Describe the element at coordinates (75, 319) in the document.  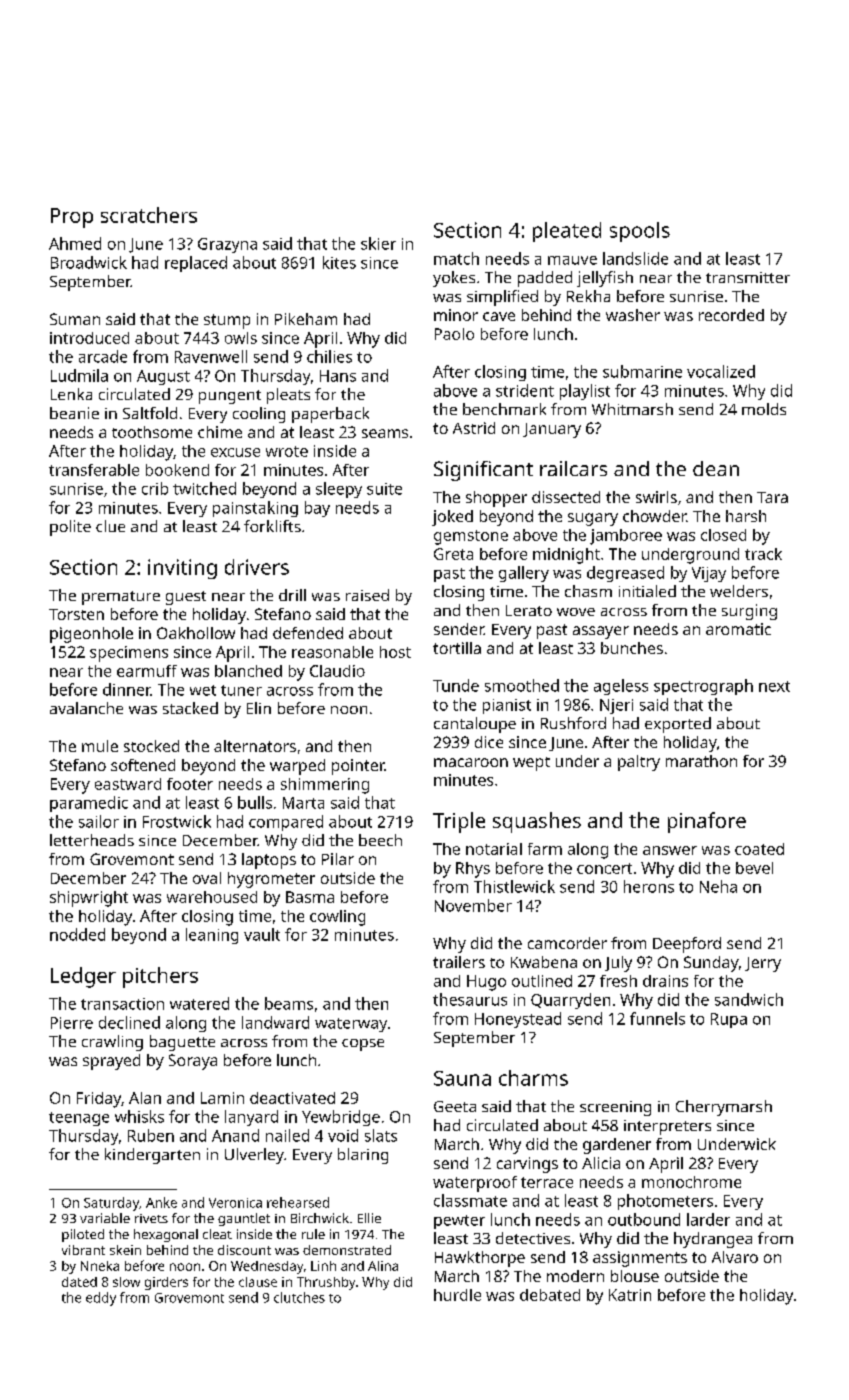
I see `Suman` at that location.
